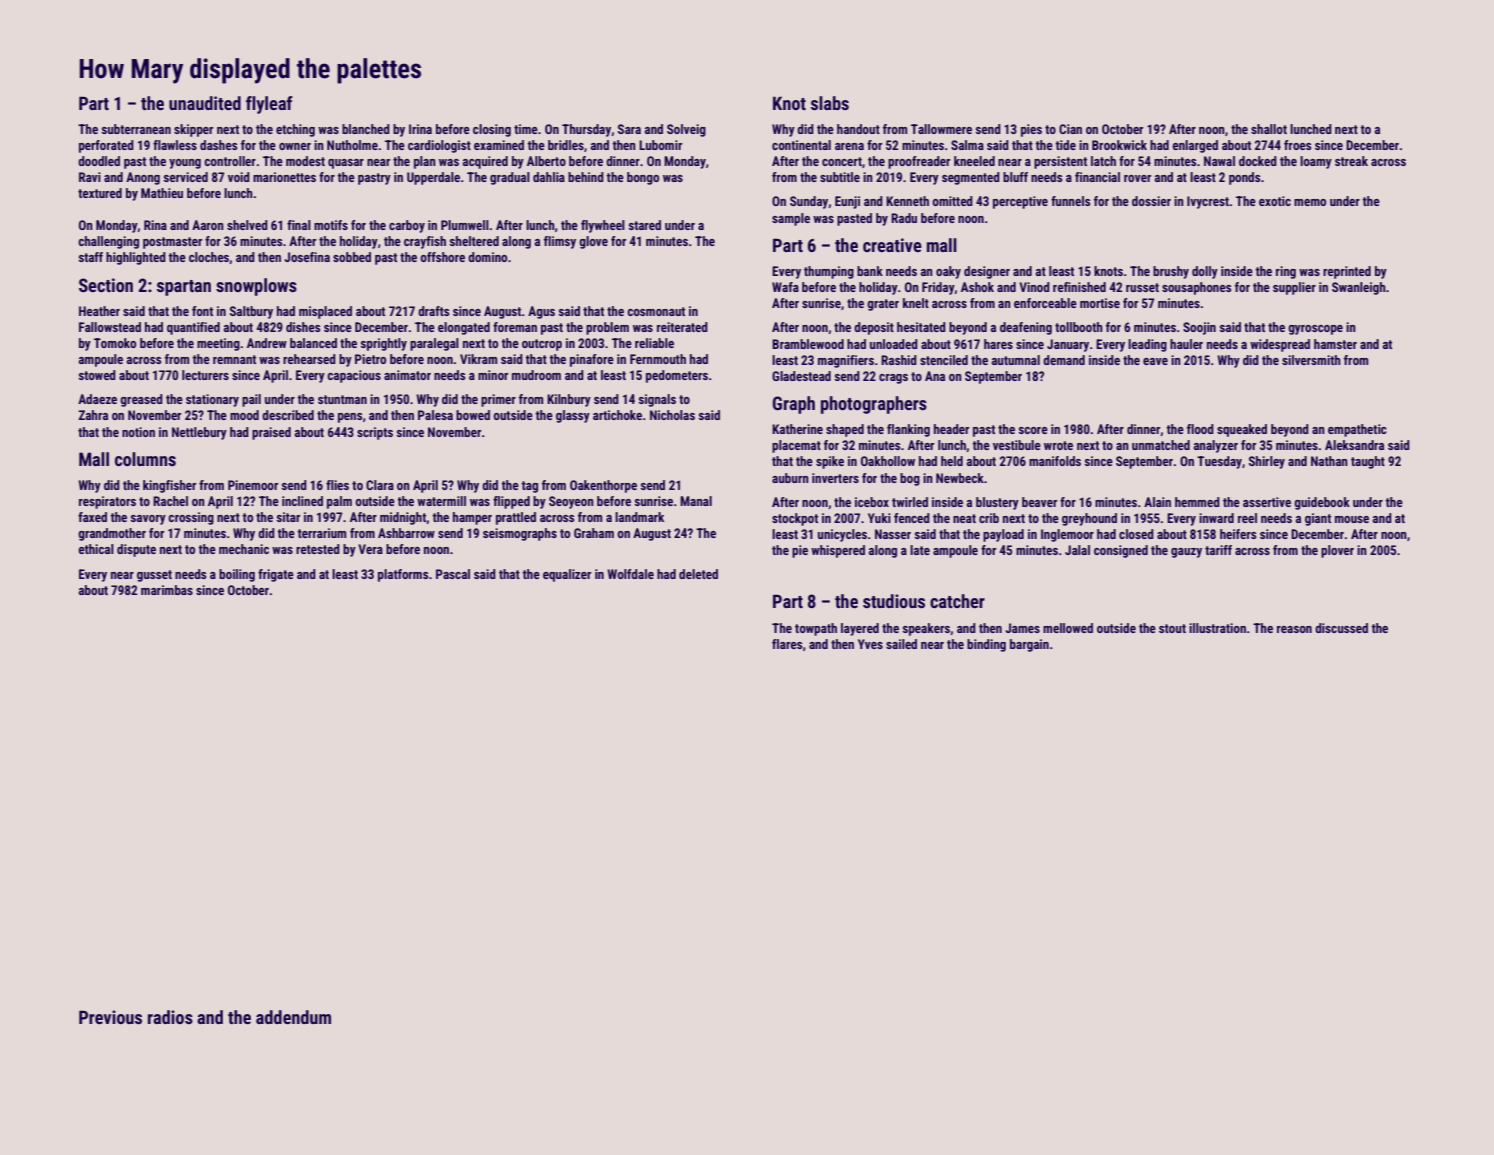 This screenshot has height=1155, width=1494. What do you see at coordinates (170, 1017) in the screenshot?
I see `radios` at bounding box center [170, 1017].
